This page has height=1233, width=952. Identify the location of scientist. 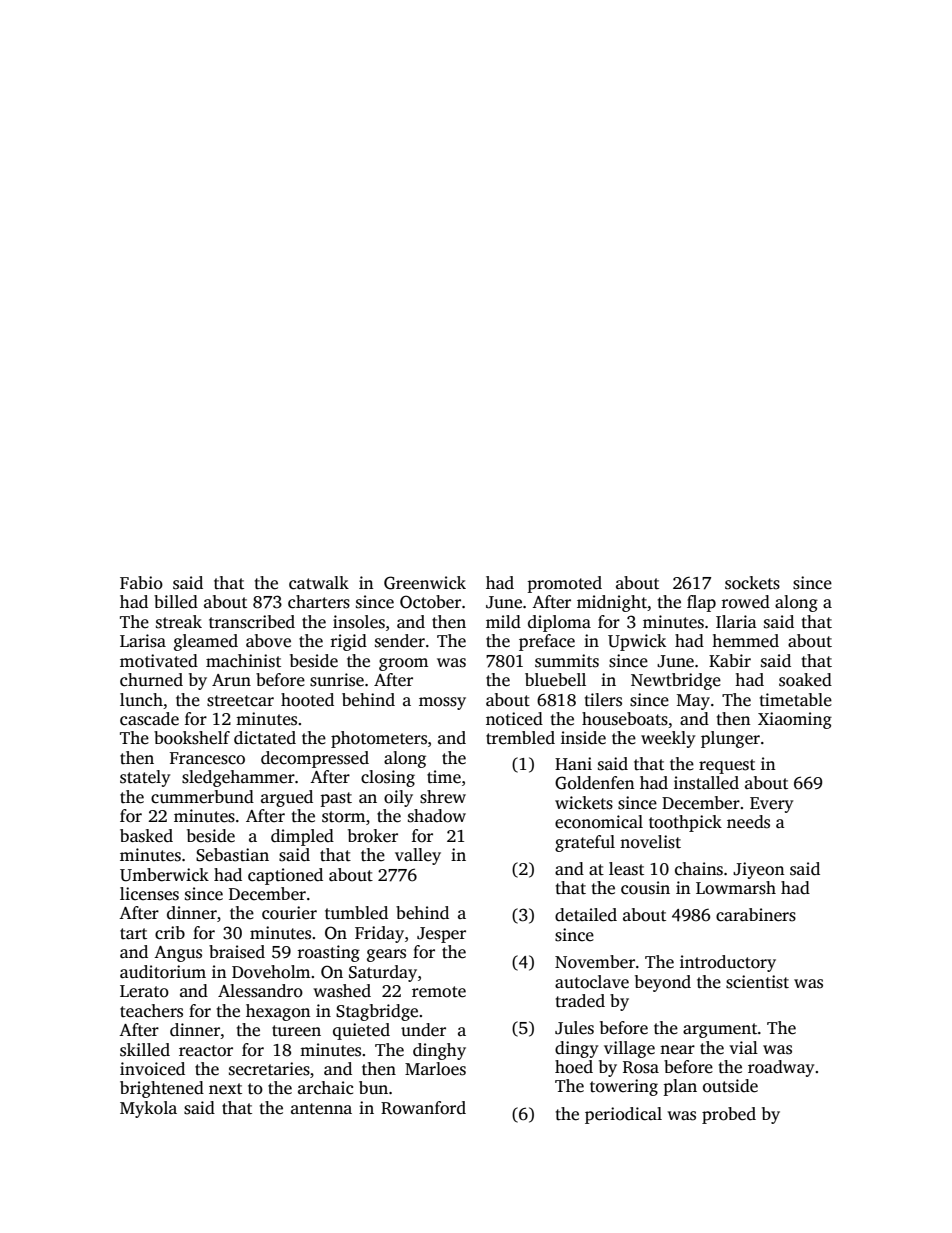
(757, 982).
